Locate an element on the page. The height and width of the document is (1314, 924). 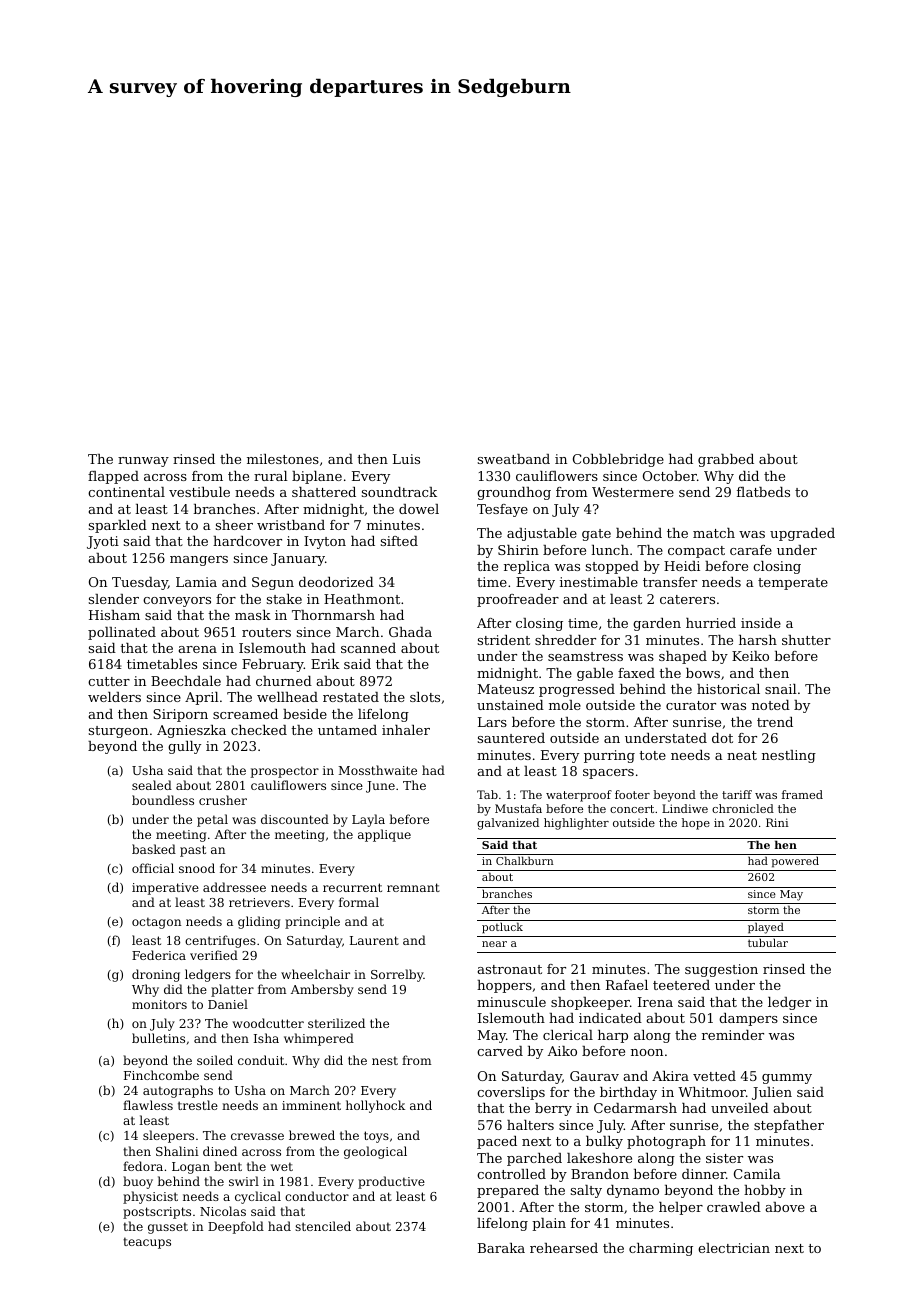
Federica is located at coordinates (159, 955).
